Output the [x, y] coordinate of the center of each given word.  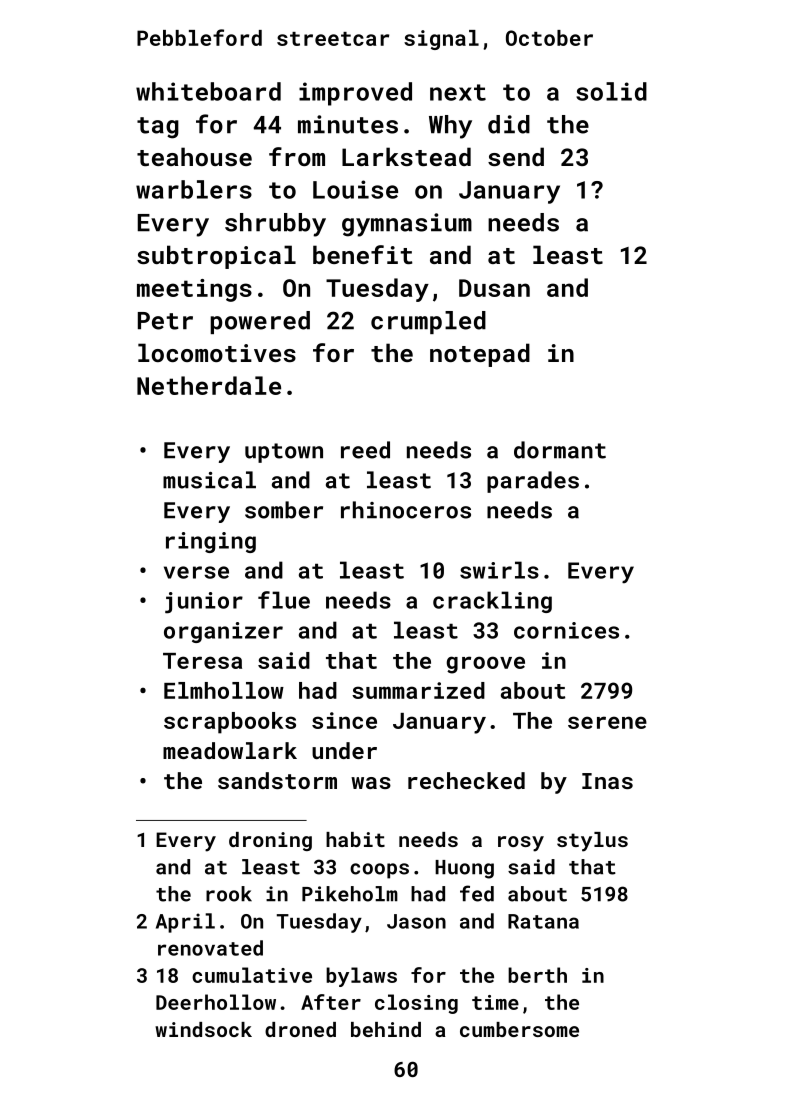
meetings [194, 290]
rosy [521, 844]
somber [284, 510]
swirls [499, 570]
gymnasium [407, 225]
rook [229, 894]
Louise [355, 189]
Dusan [494, 288]
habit [355, 839]
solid [611, 91]
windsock [203, 1029]
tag [158, 128]
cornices [566, 630]
